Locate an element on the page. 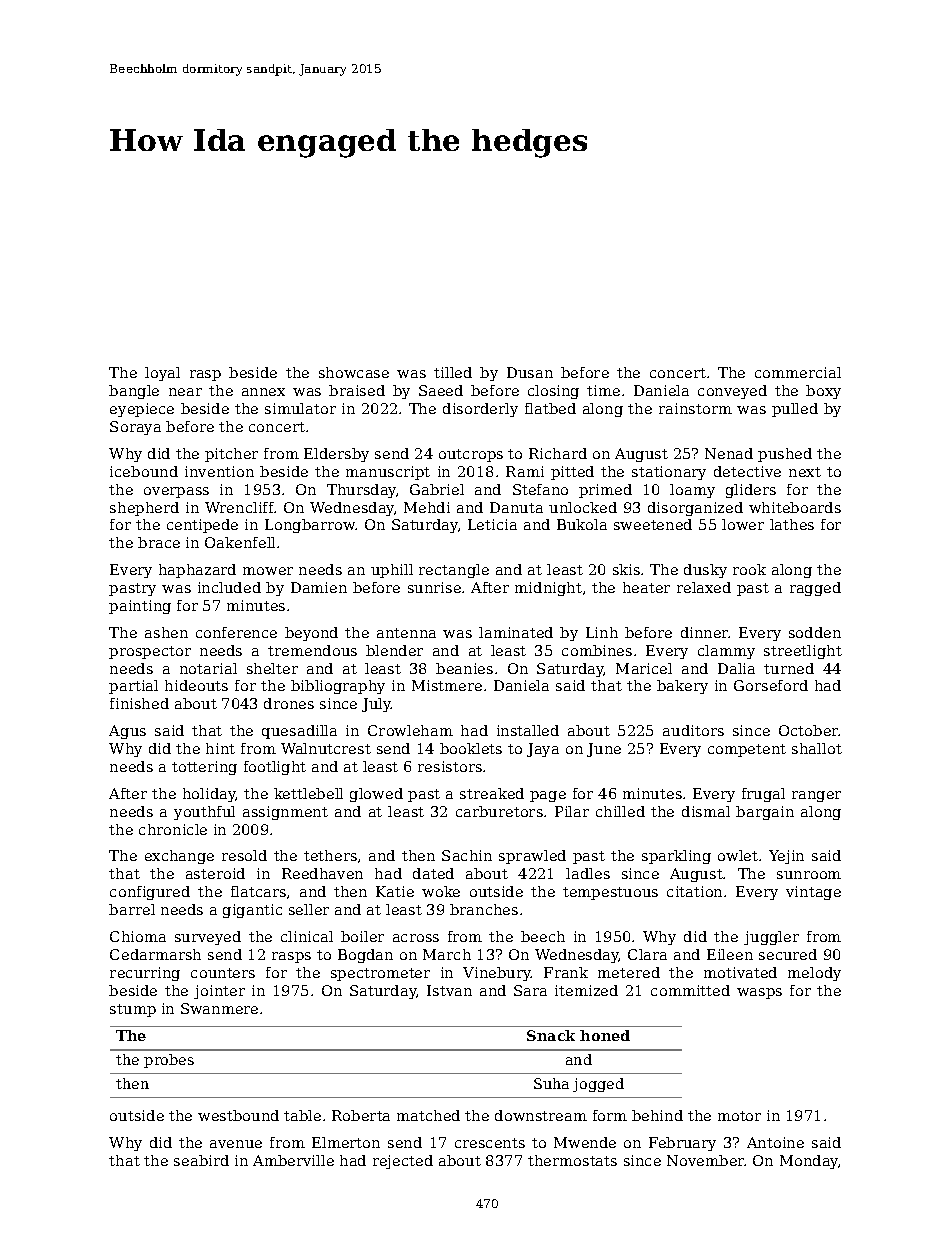  showcase is located at coordinates (354, 372).
